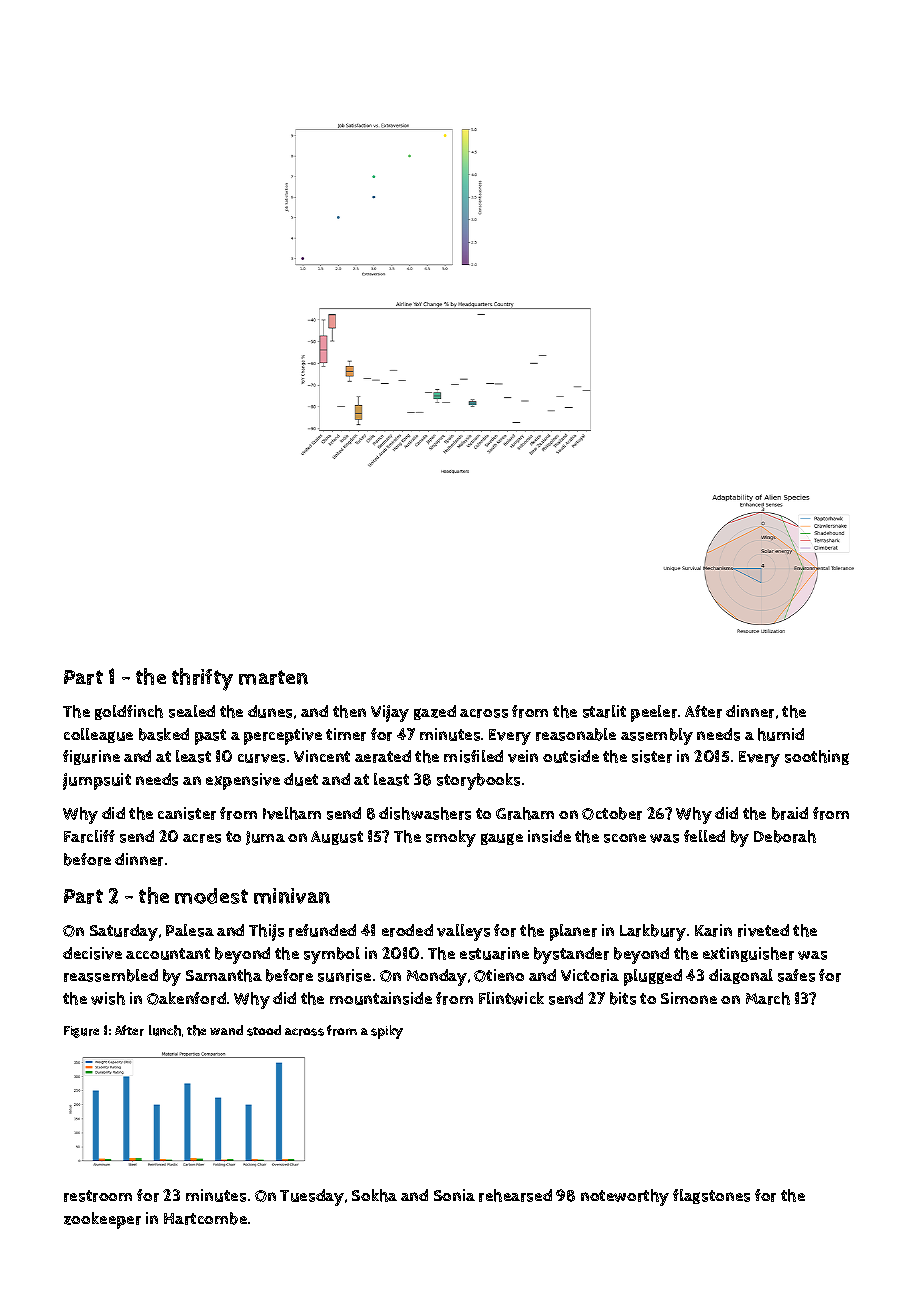  I want to click on restroom, so click(98, 1196).
